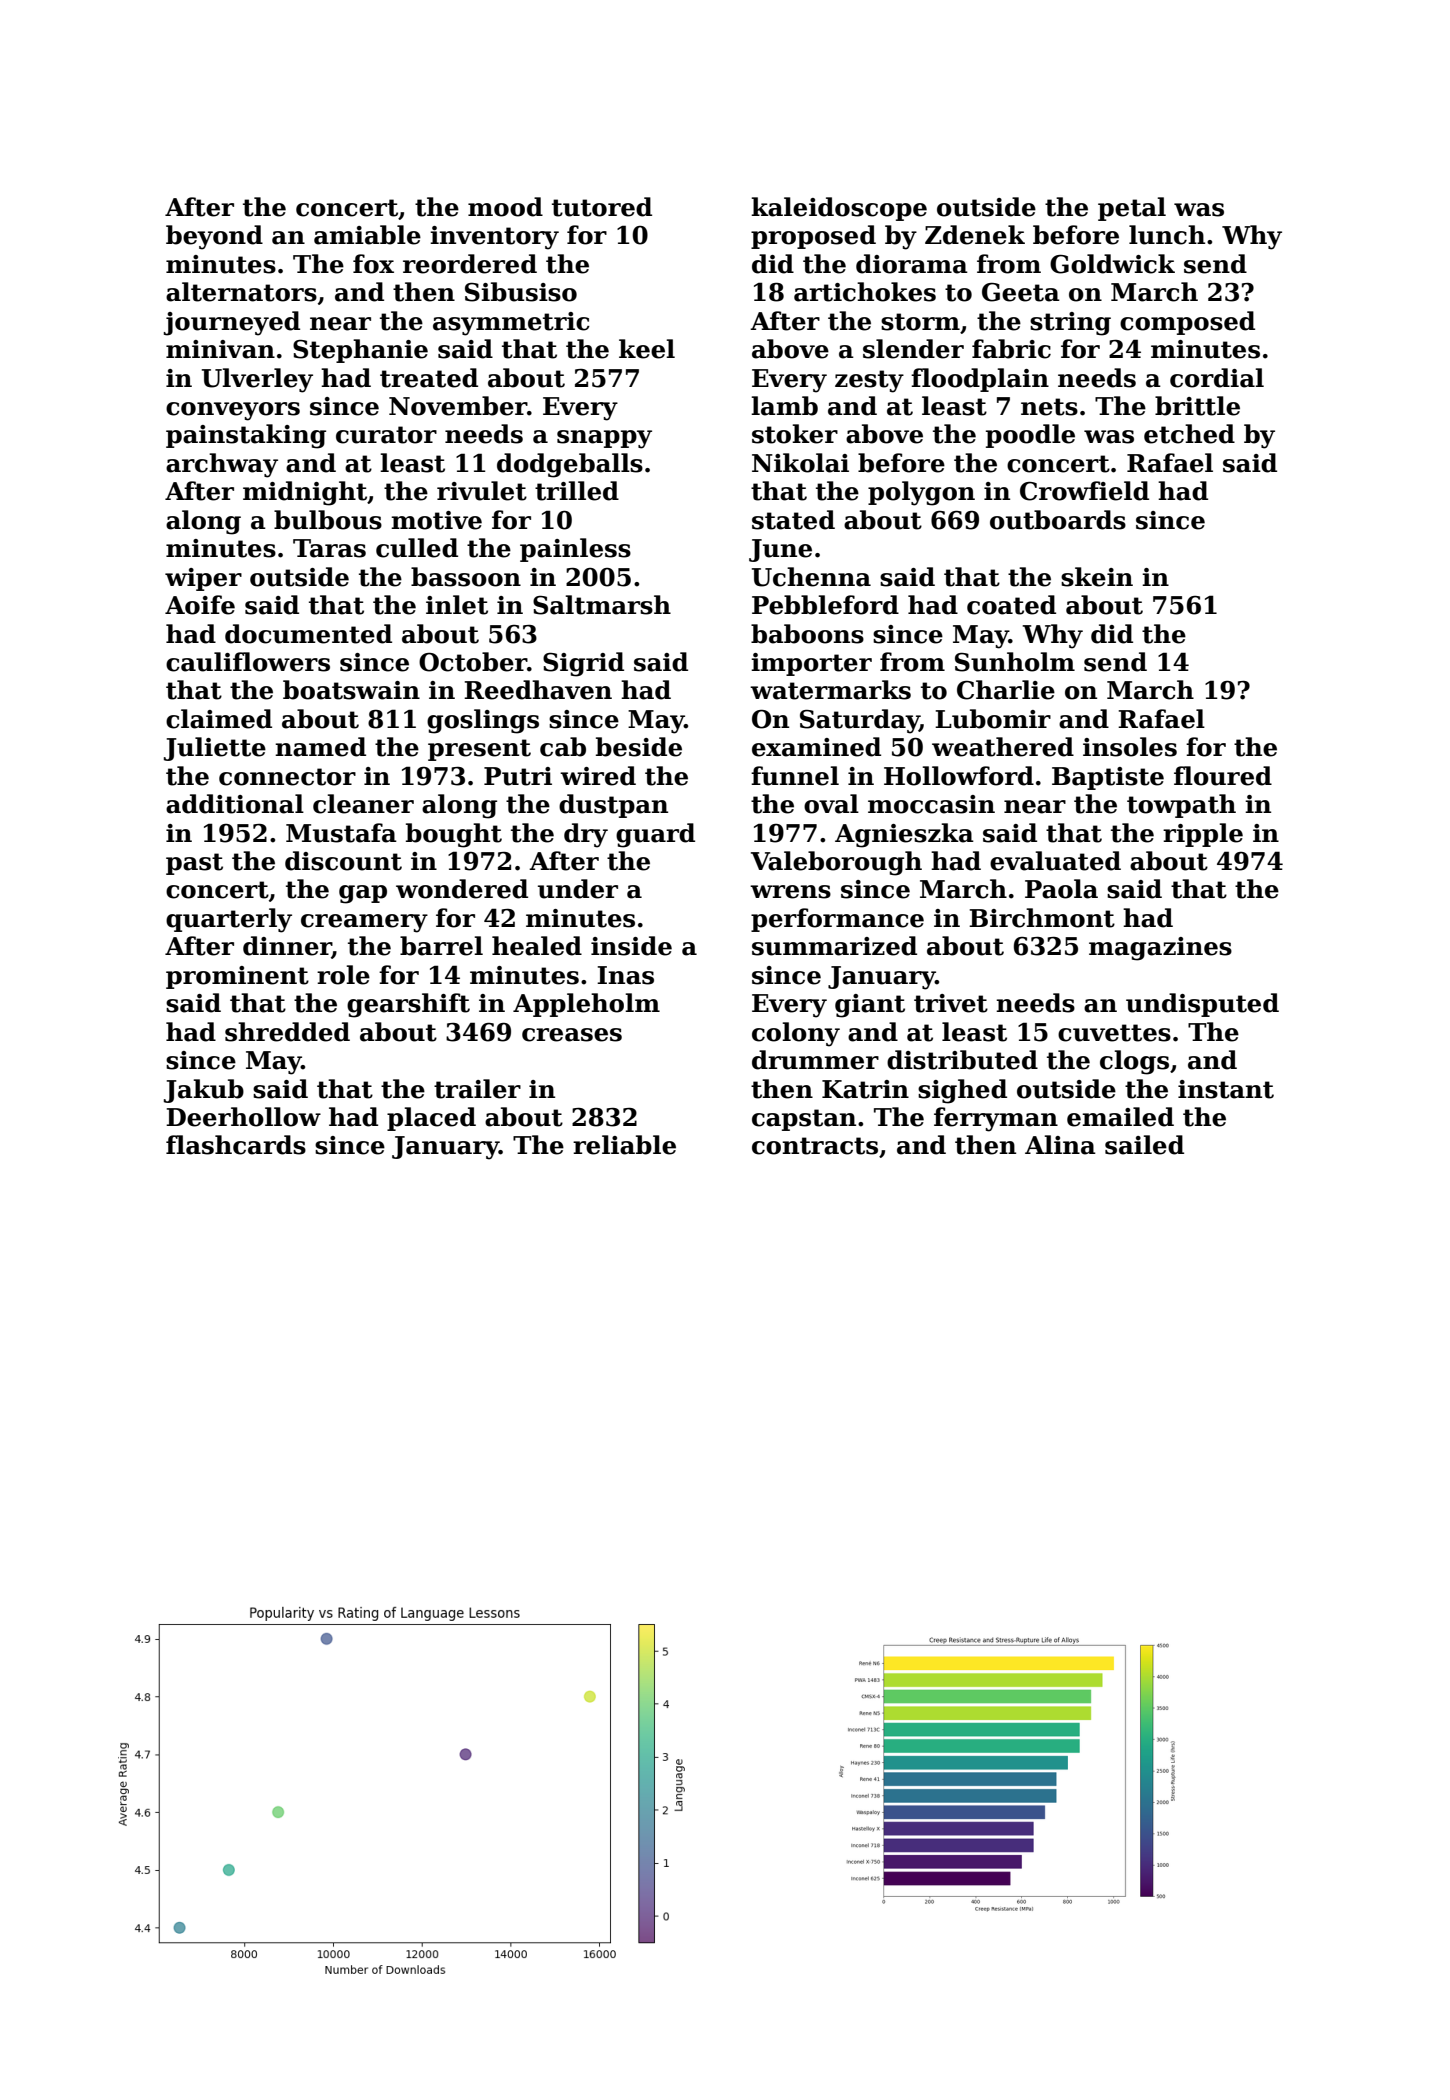 This screenshot has height=2100, width=1450. Describe the element at coordinates (869, 381) in the screenshot. I see `zesty` at that location.
